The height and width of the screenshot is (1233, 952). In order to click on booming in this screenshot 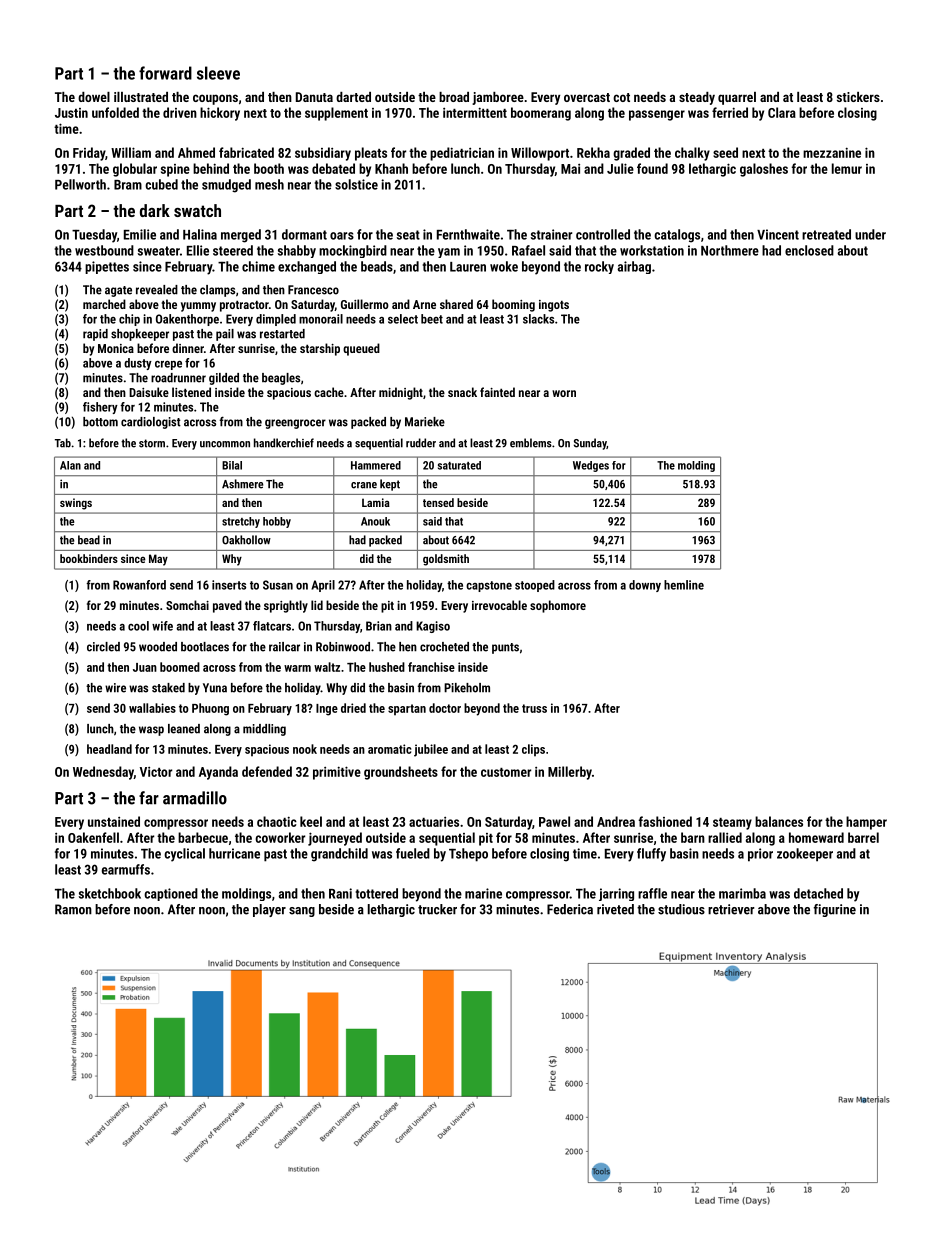, I will do `click(513, 305)`.
